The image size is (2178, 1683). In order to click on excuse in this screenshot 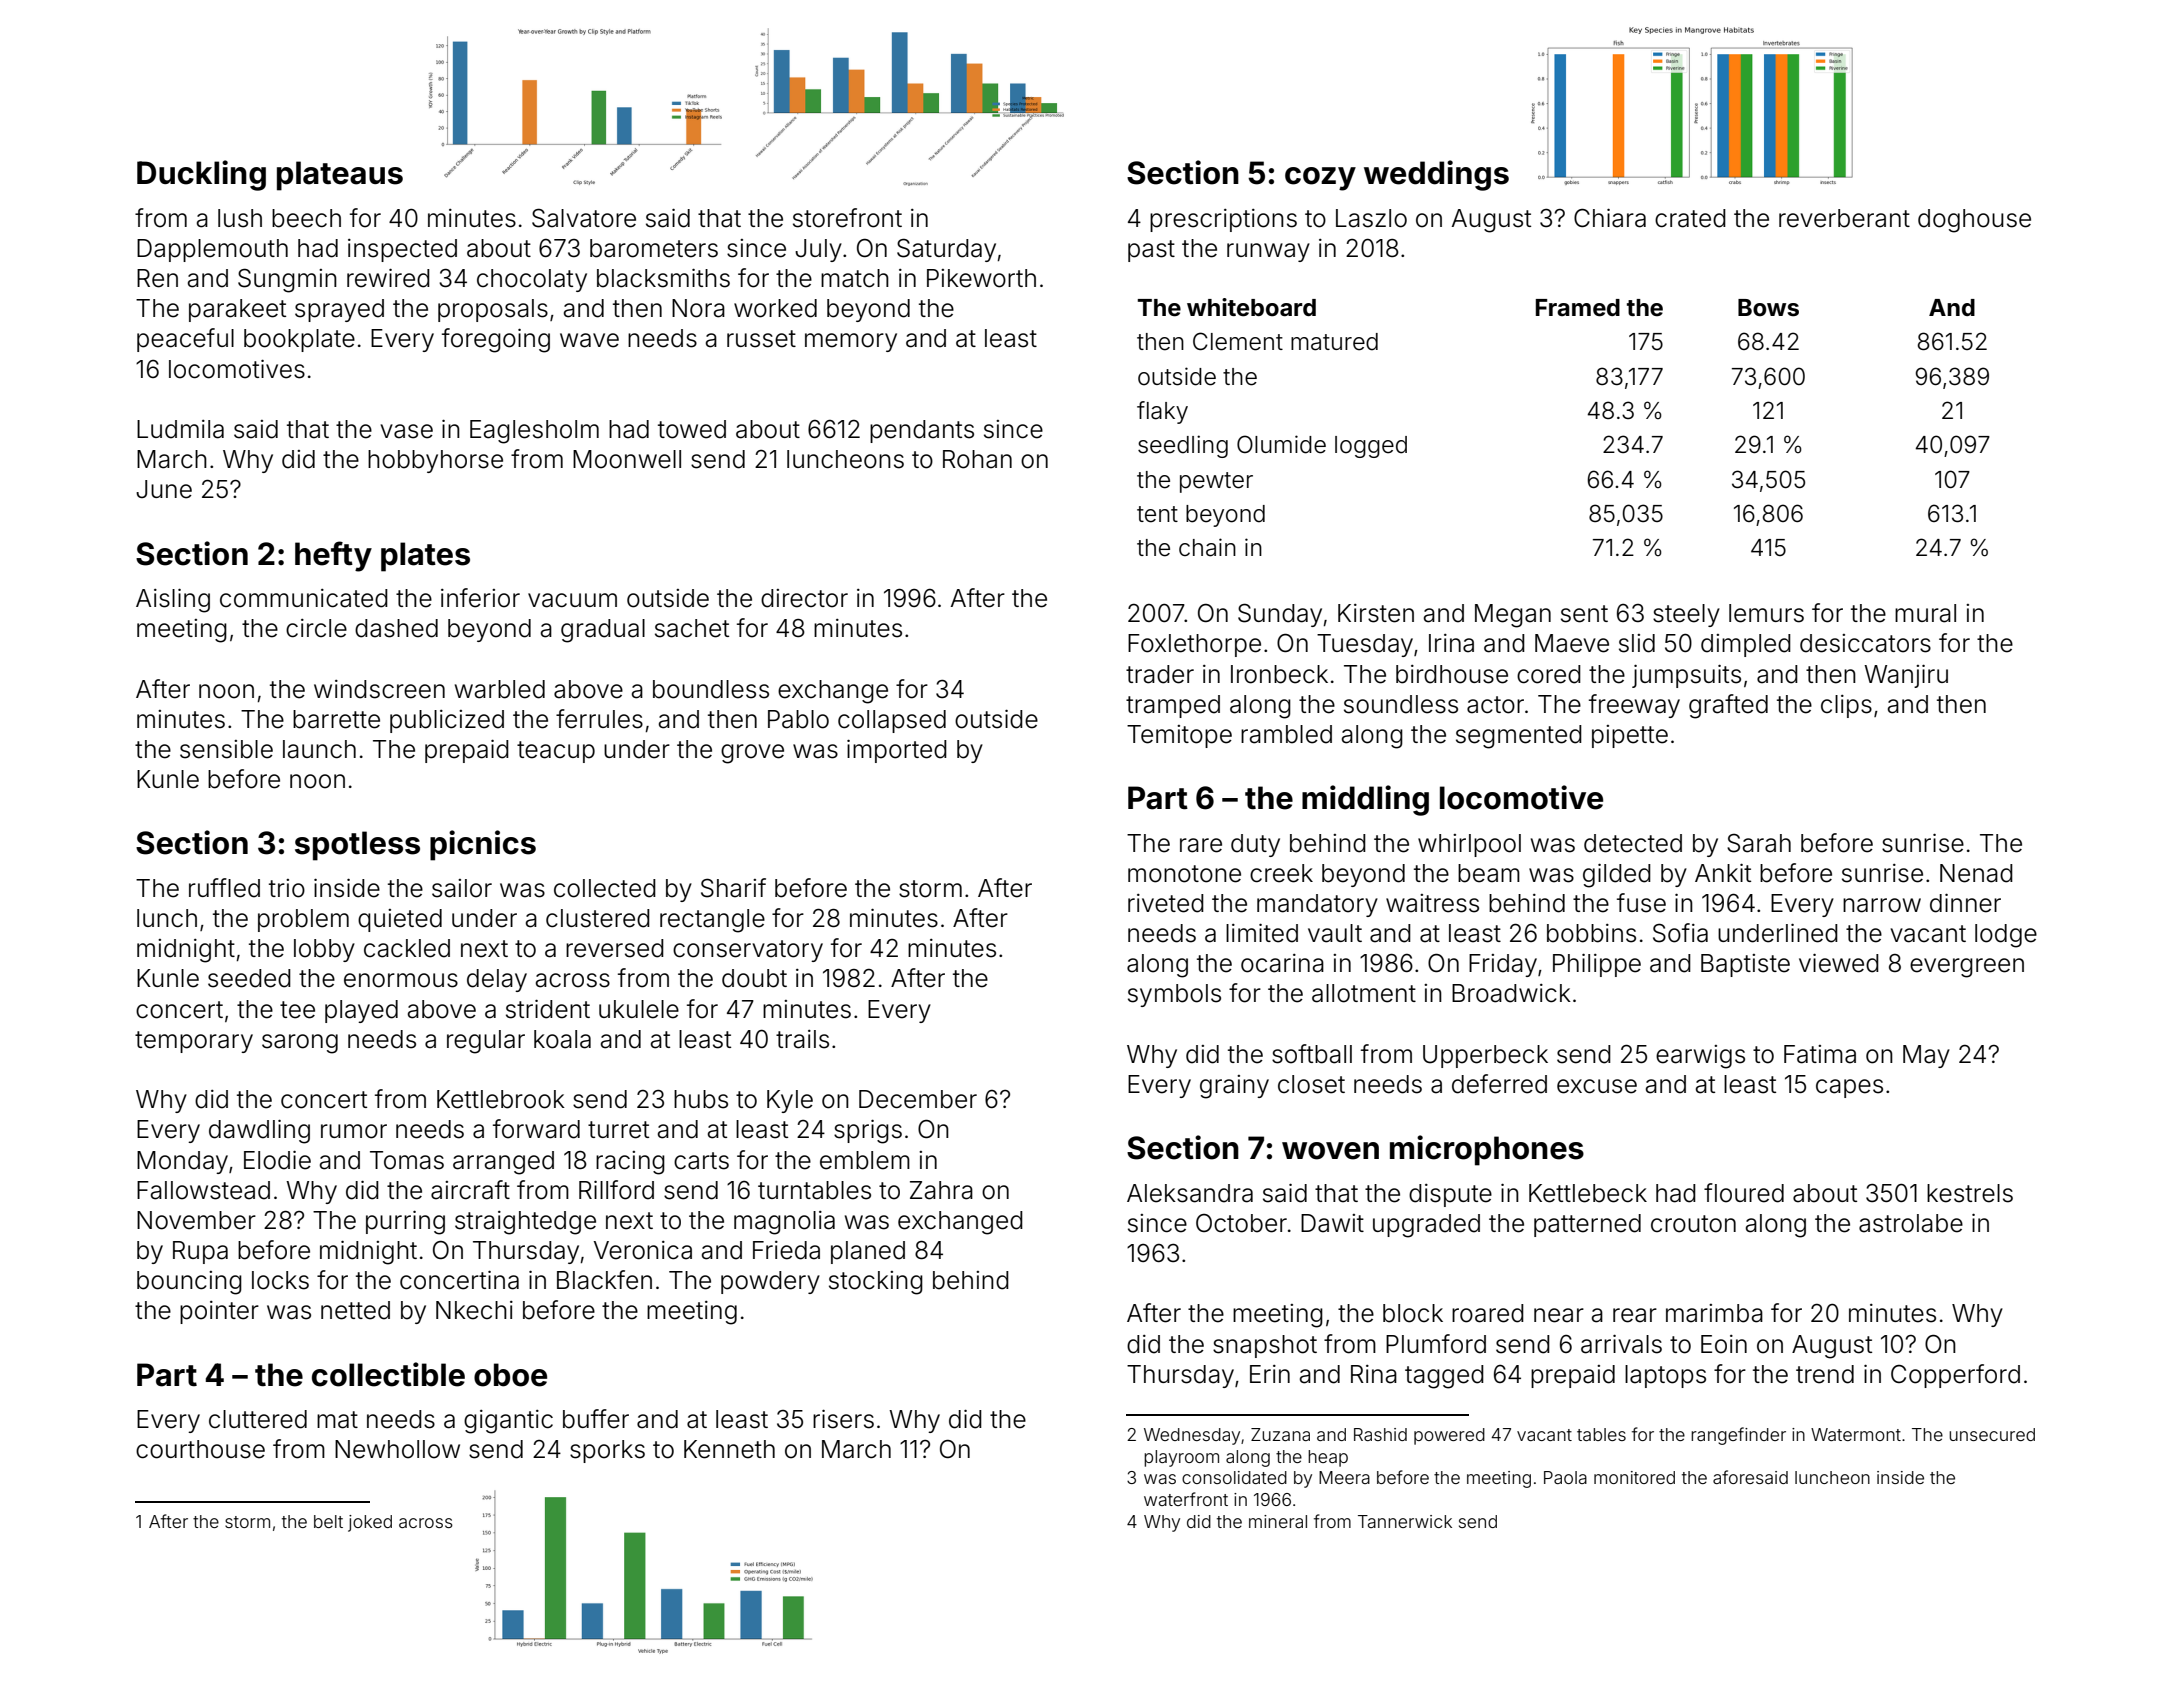, I will do `click(1597, 1086)`.
